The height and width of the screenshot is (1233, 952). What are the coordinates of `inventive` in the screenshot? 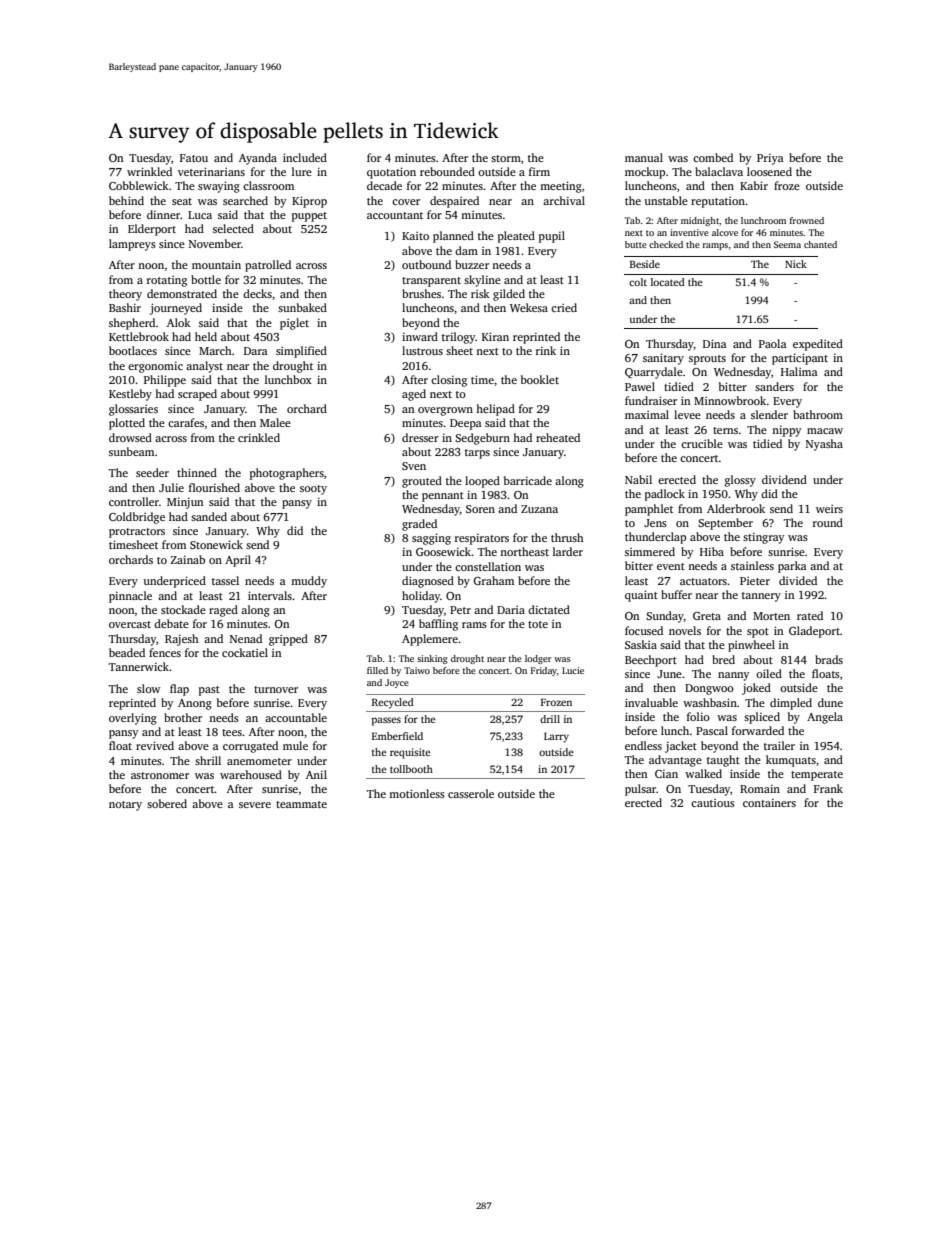 It's located at (689, 232).
